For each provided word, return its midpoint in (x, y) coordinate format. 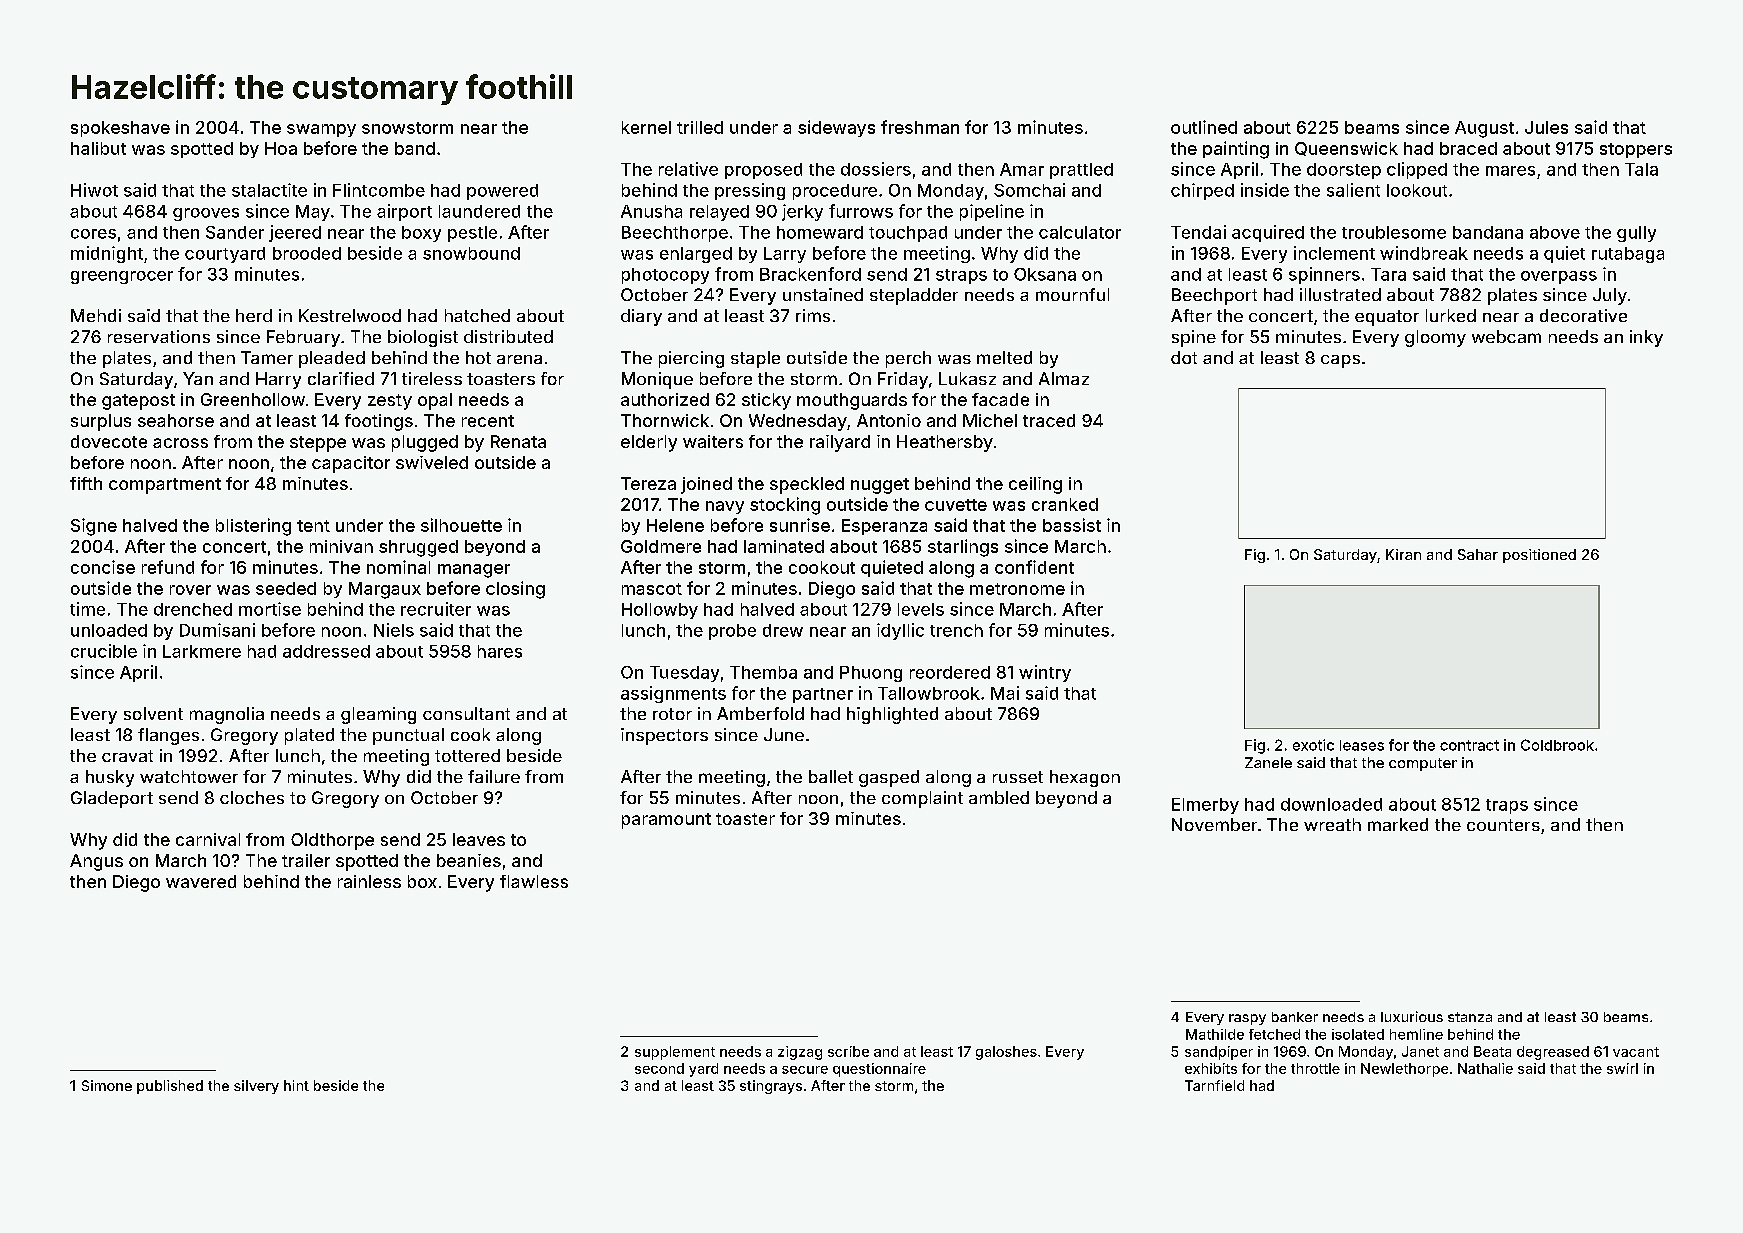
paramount (666, 821)
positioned (1539, 556)
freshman (920, 127)
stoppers (1636, 150)
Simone (107, 1085)
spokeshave (120, 129)
